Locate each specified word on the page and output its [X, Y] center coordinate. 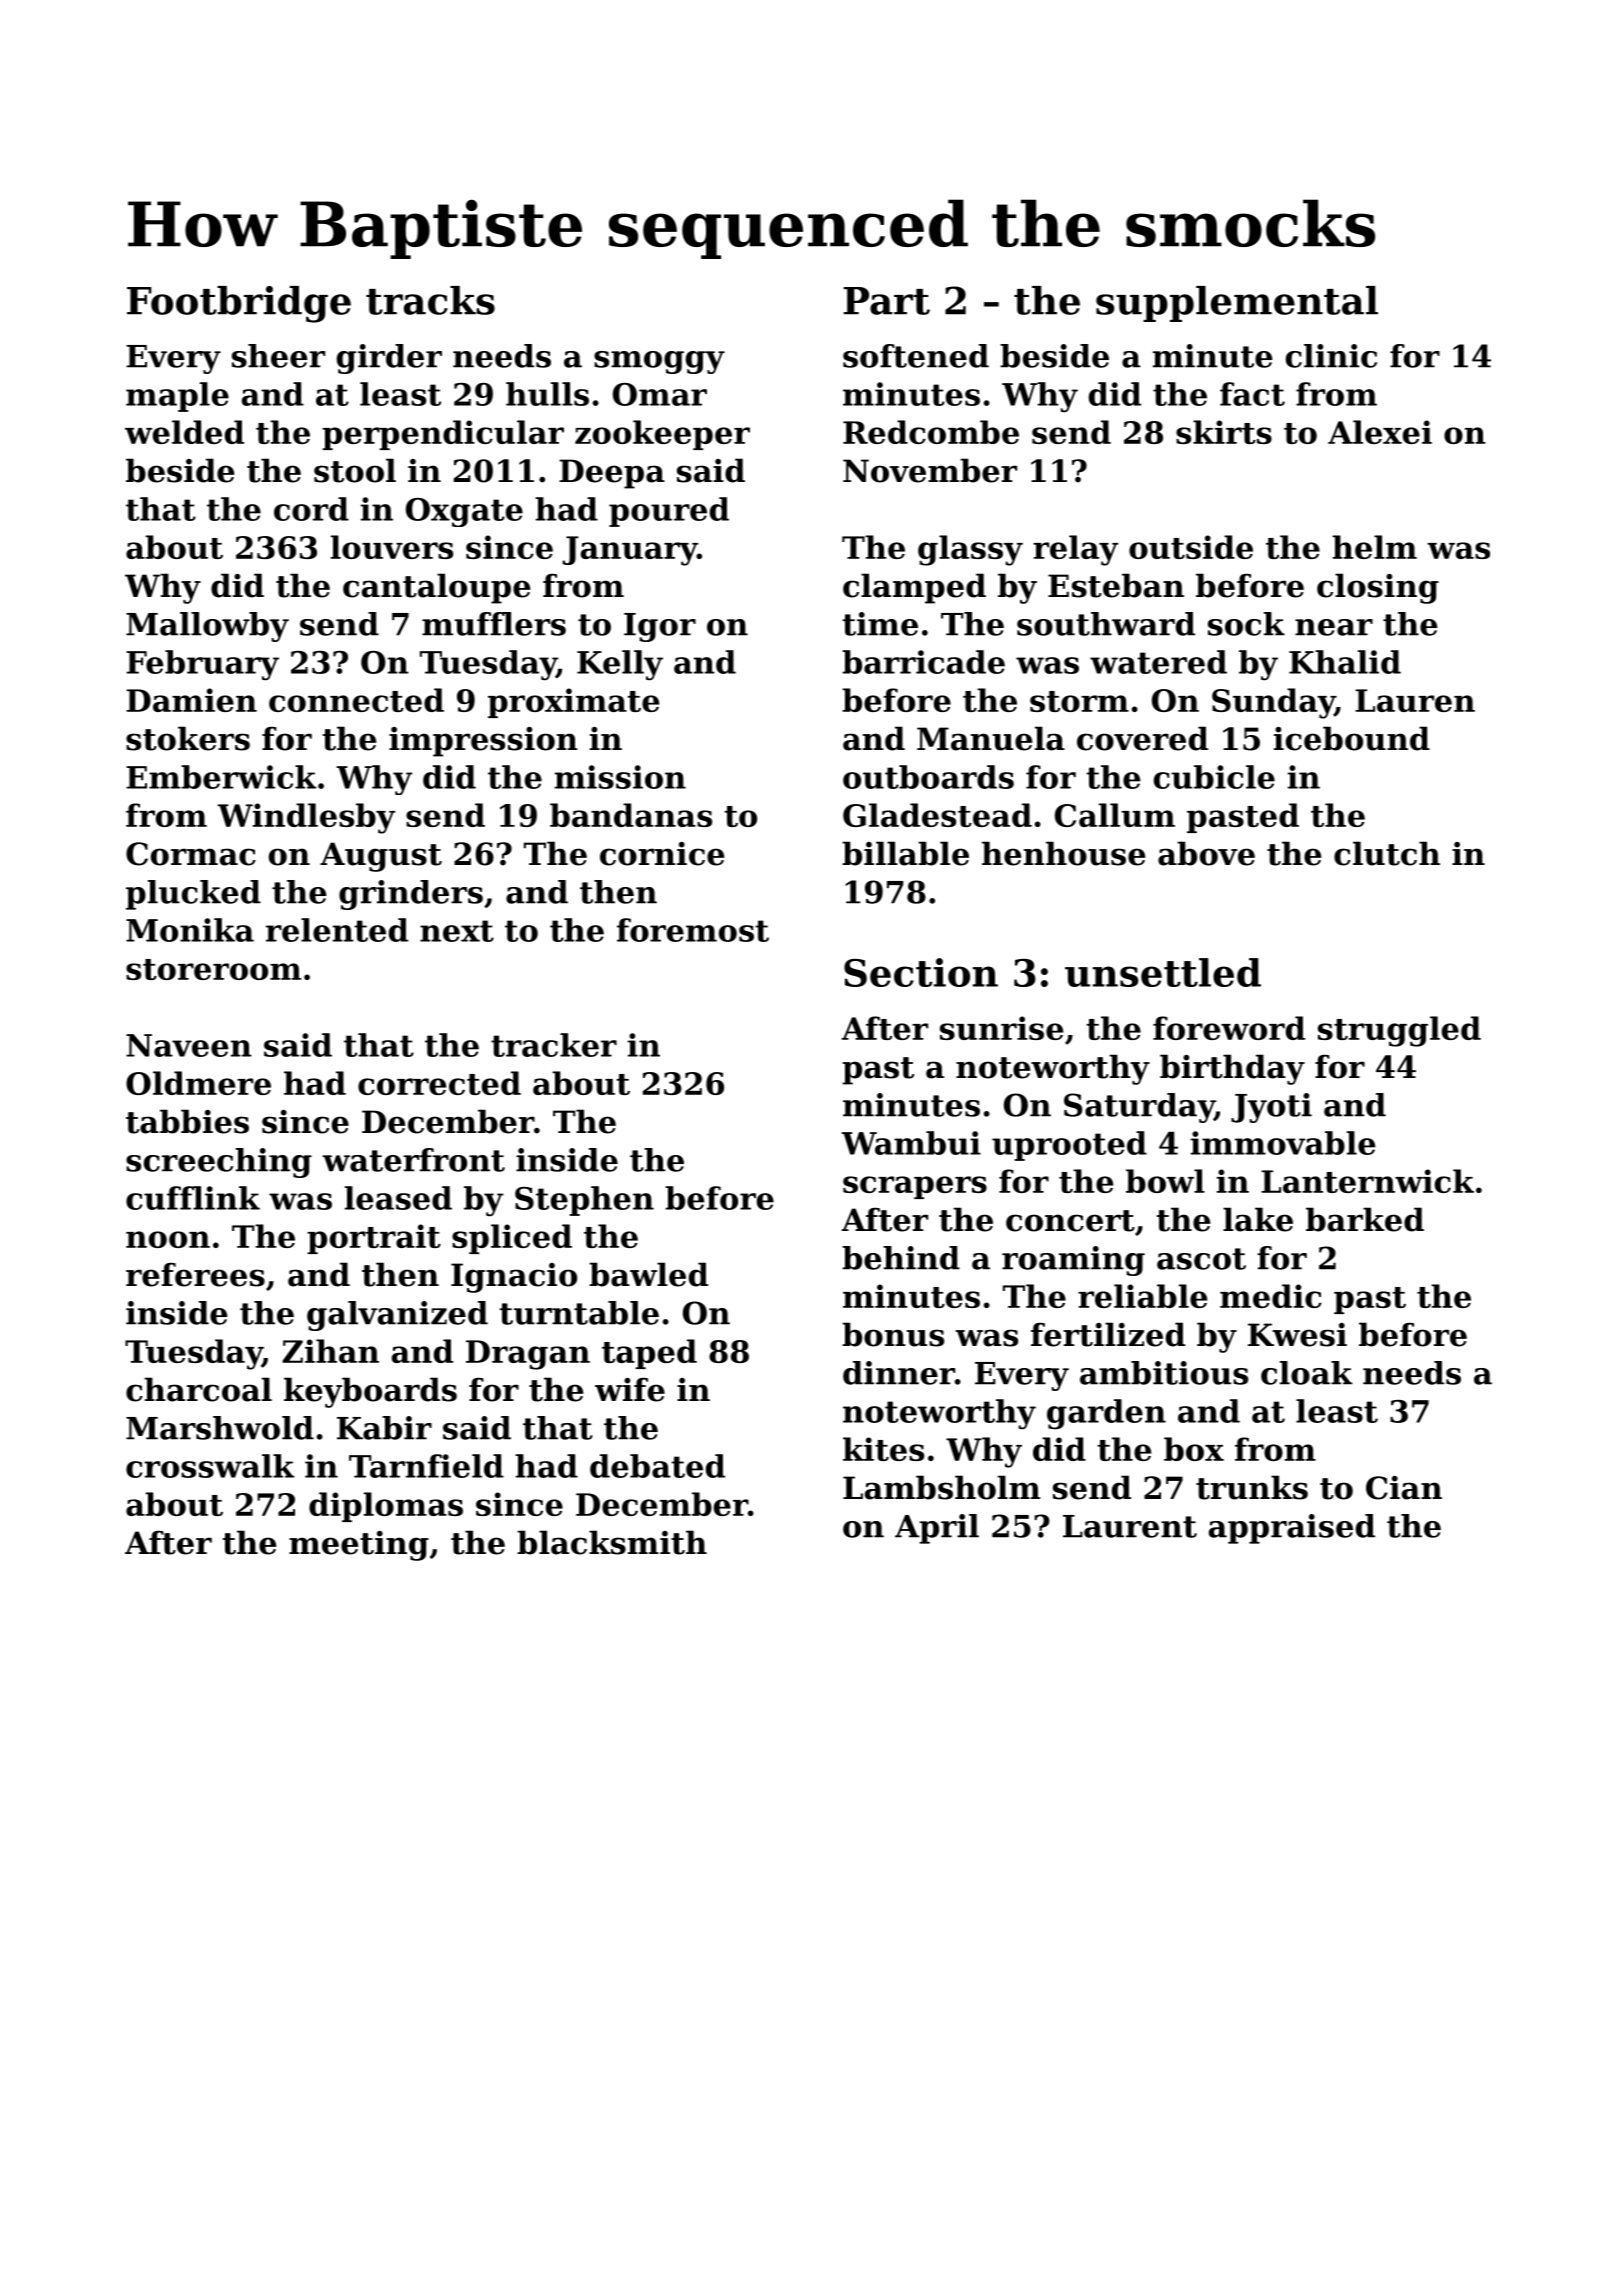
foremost [693, 930]
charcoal [199, 1389]
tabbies [187, 1121]
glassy [970, 550]
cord [311, 509]
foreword [1229, 1028]
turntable [579, 1313]
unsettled [1163, 972]
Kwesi [1297, 1335]
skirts [1224, 432]
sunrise [1001, 1028]
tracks [430, 300]
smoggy [659, 362]
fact [1252, 394]
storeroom [213, 969]
